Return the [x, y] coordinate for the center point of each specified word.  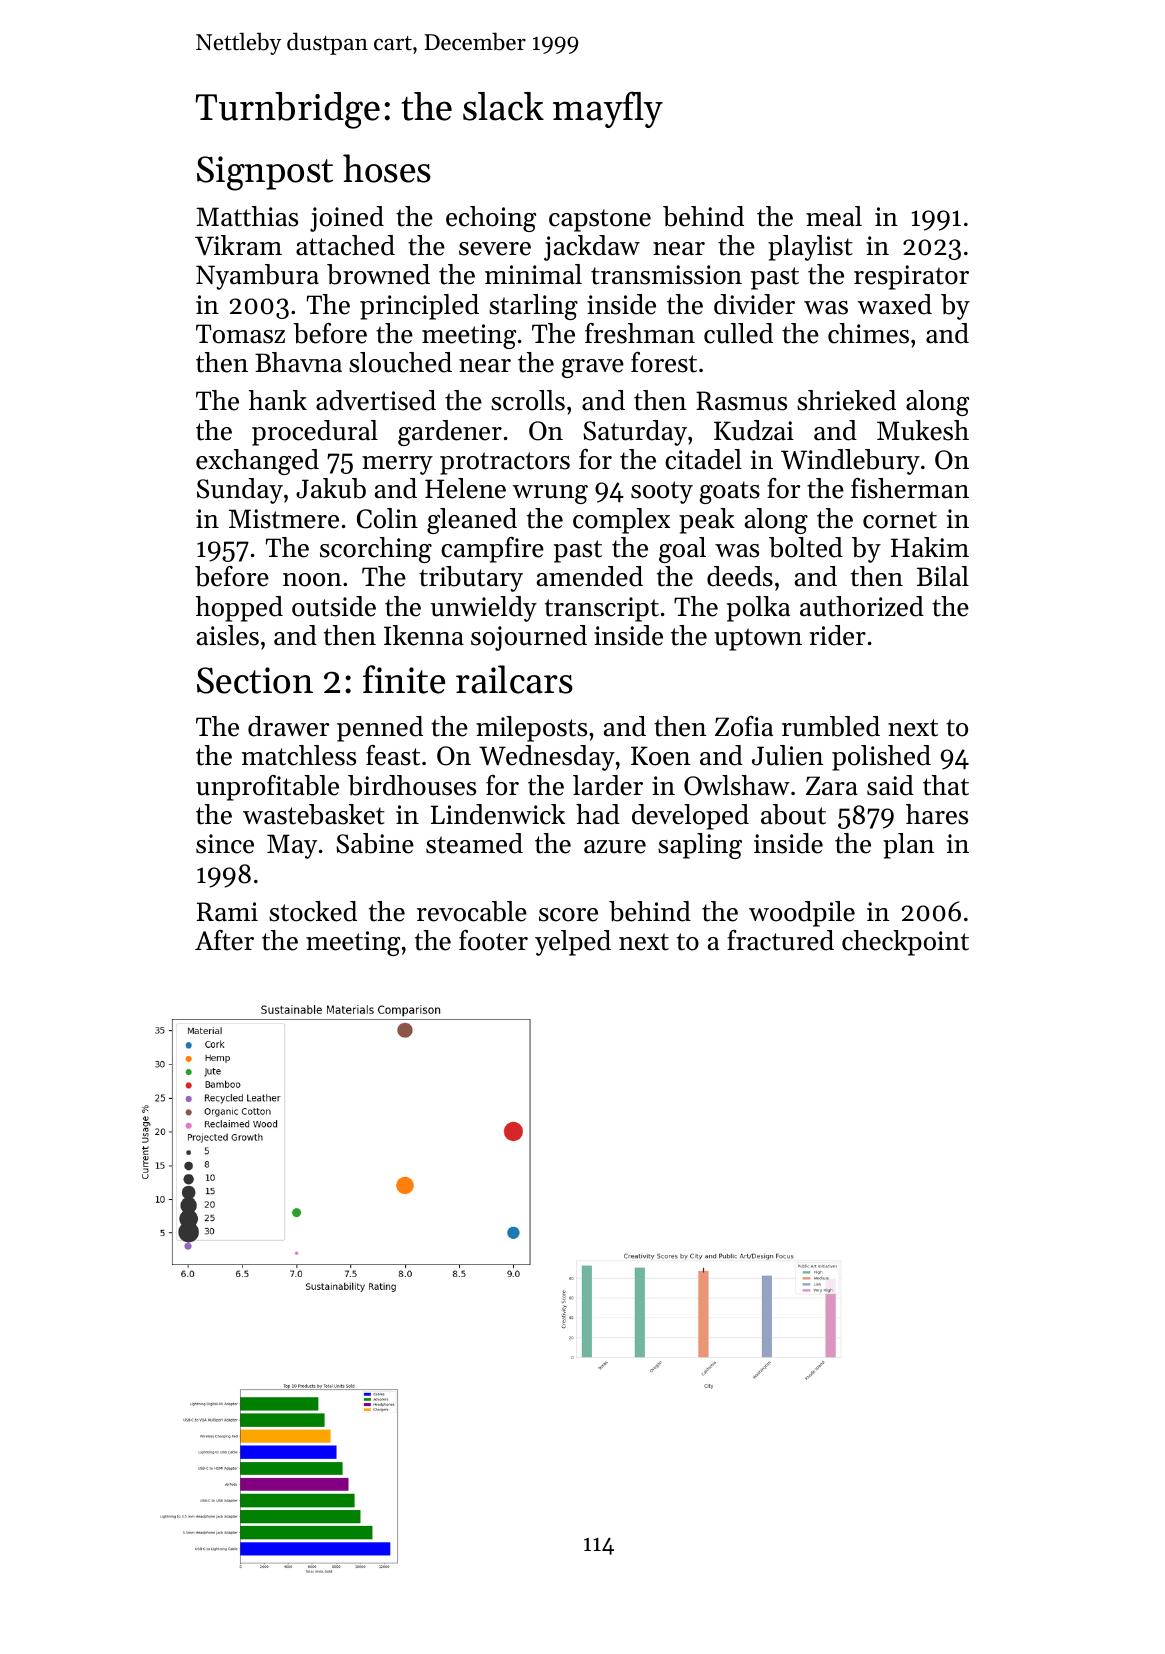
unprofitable [267, 788]
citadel [703, 459]
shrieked [846, 400]
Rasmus [741, 401]
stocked [313, 911]
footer [493, 940]
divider [754, 304]
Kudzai [754, 430]
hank [278, 400]
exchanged [257, 462]
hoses [387, 168]
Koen [660, 756]
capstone [600, 220]
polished [881, 758]
